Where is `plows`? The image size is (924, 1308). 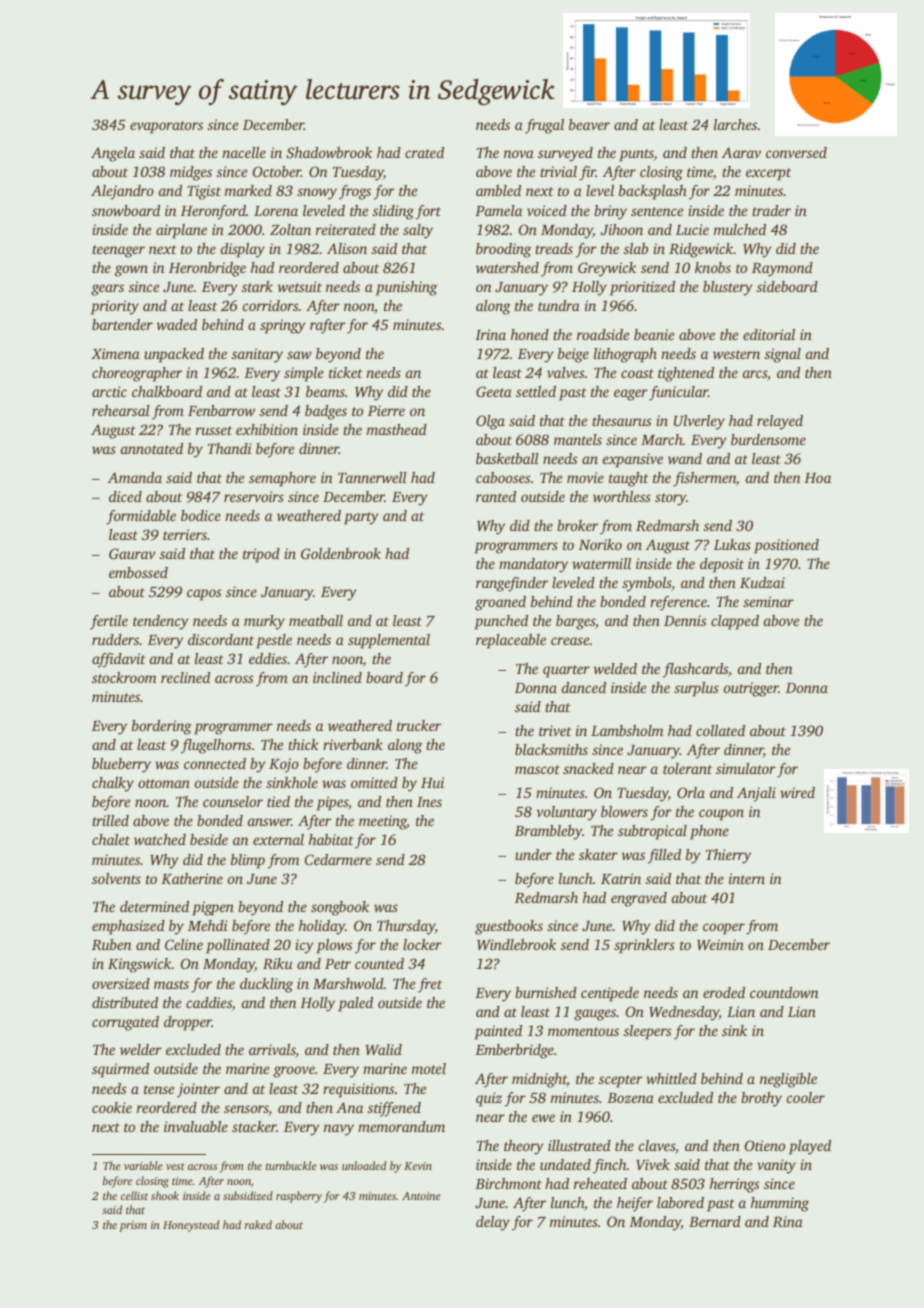 plows is located at coordinates (334, 946).
